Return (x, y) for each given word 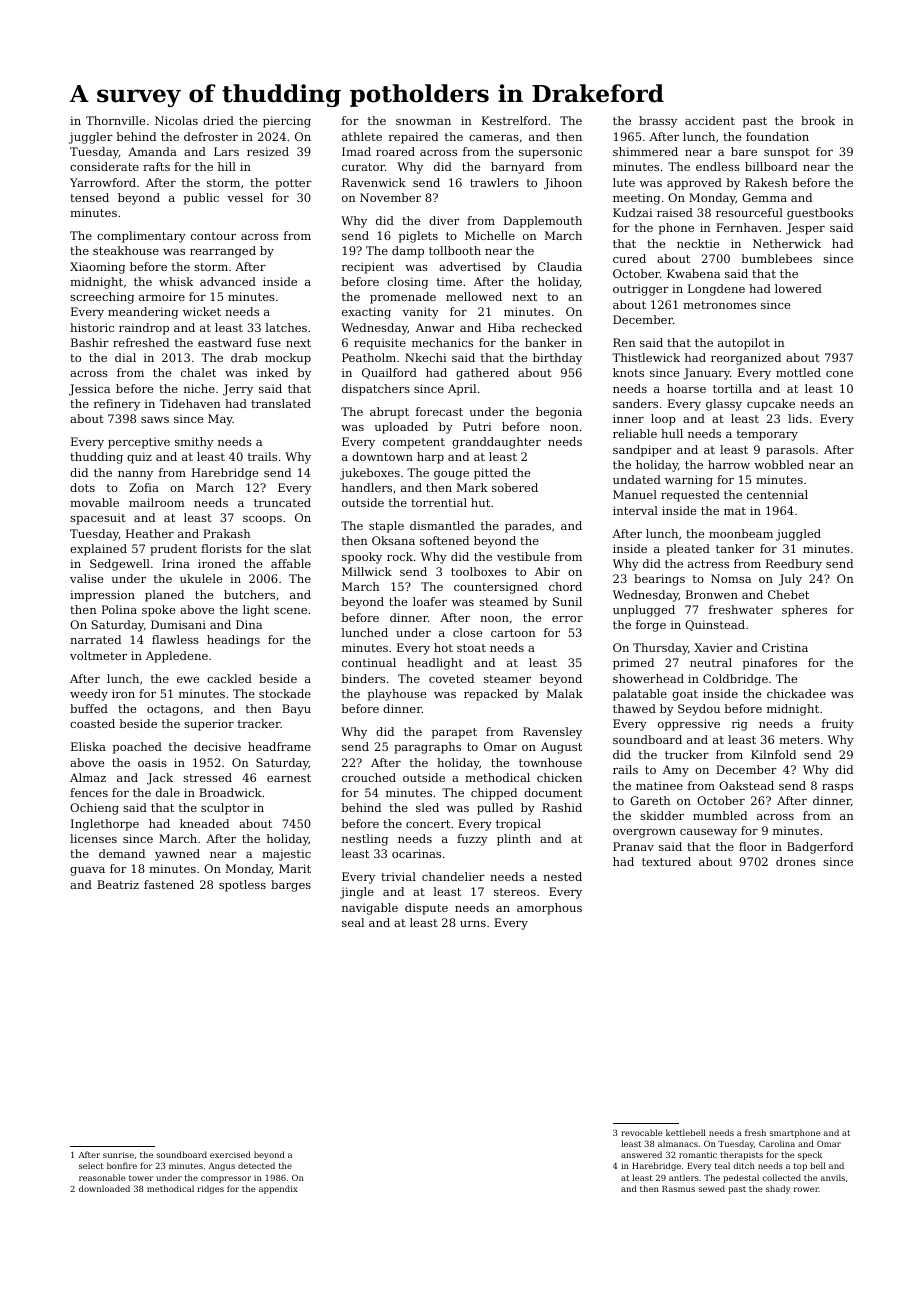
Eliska (88, 746)
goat (685, 695)
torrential (439, 502)
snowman (423, 122)
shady (778, 1189)
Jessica (89, 390)
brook (818, 120)
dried (218, 120)
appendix (278, 1189)
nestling (365, 840)
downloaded (104, 1188)
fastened (169, 884)
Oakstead (746, 785)
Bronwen (712, 594)
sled (427, 807)
